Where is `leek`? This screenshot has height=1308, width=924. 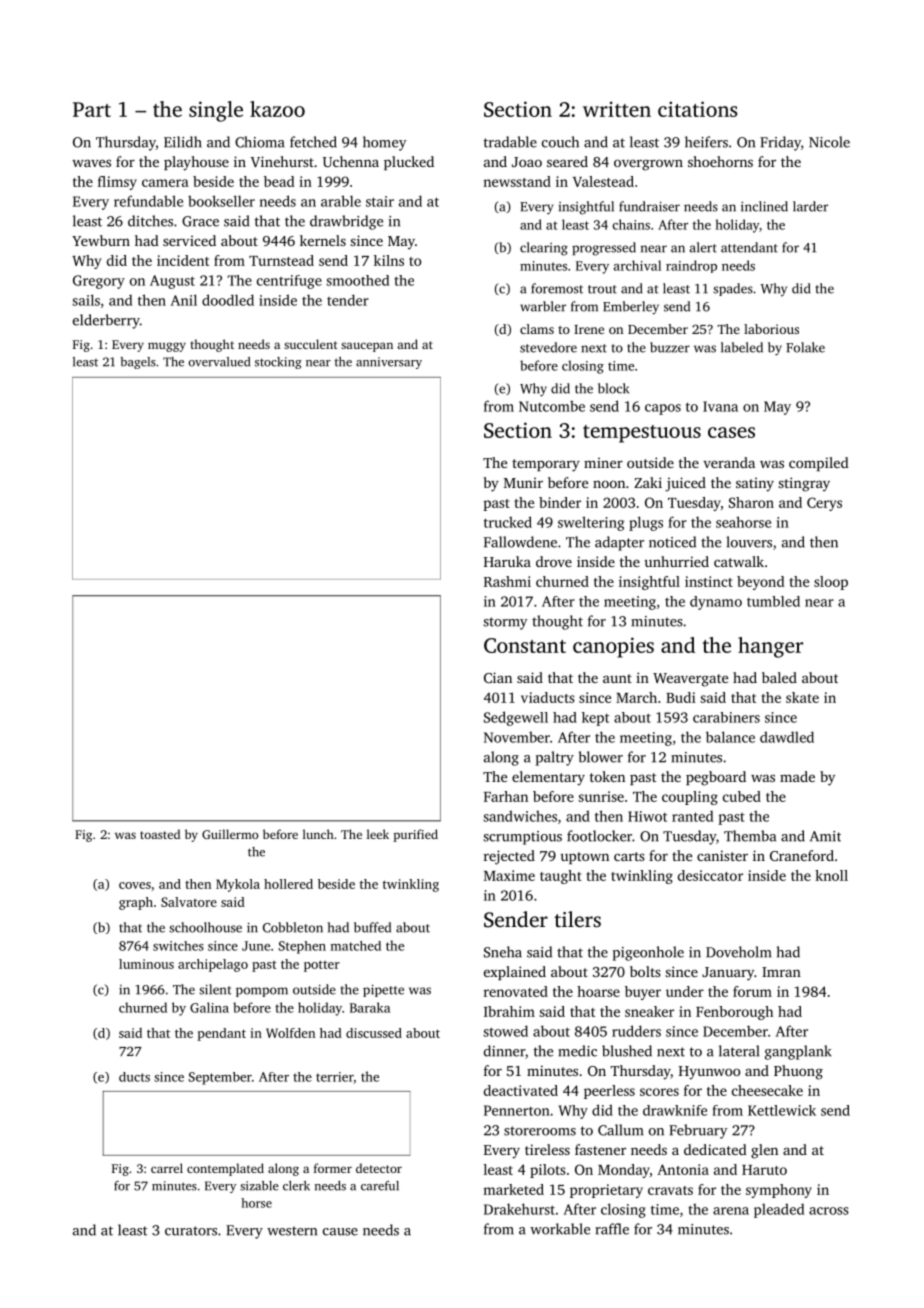 leek is located at coordinates (378, 834).
